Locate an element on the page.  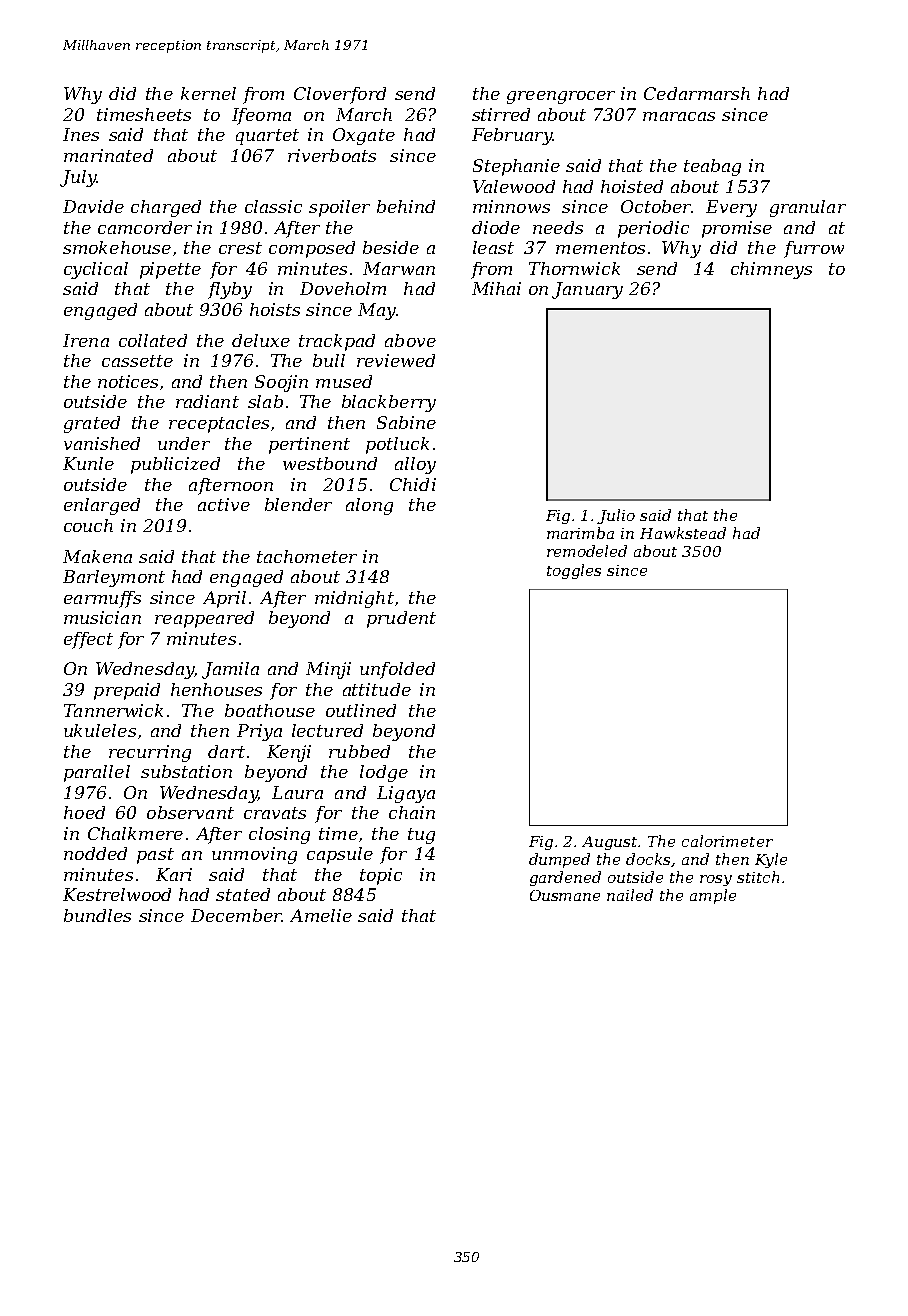
prudent is located at coordinates (401, 619).
